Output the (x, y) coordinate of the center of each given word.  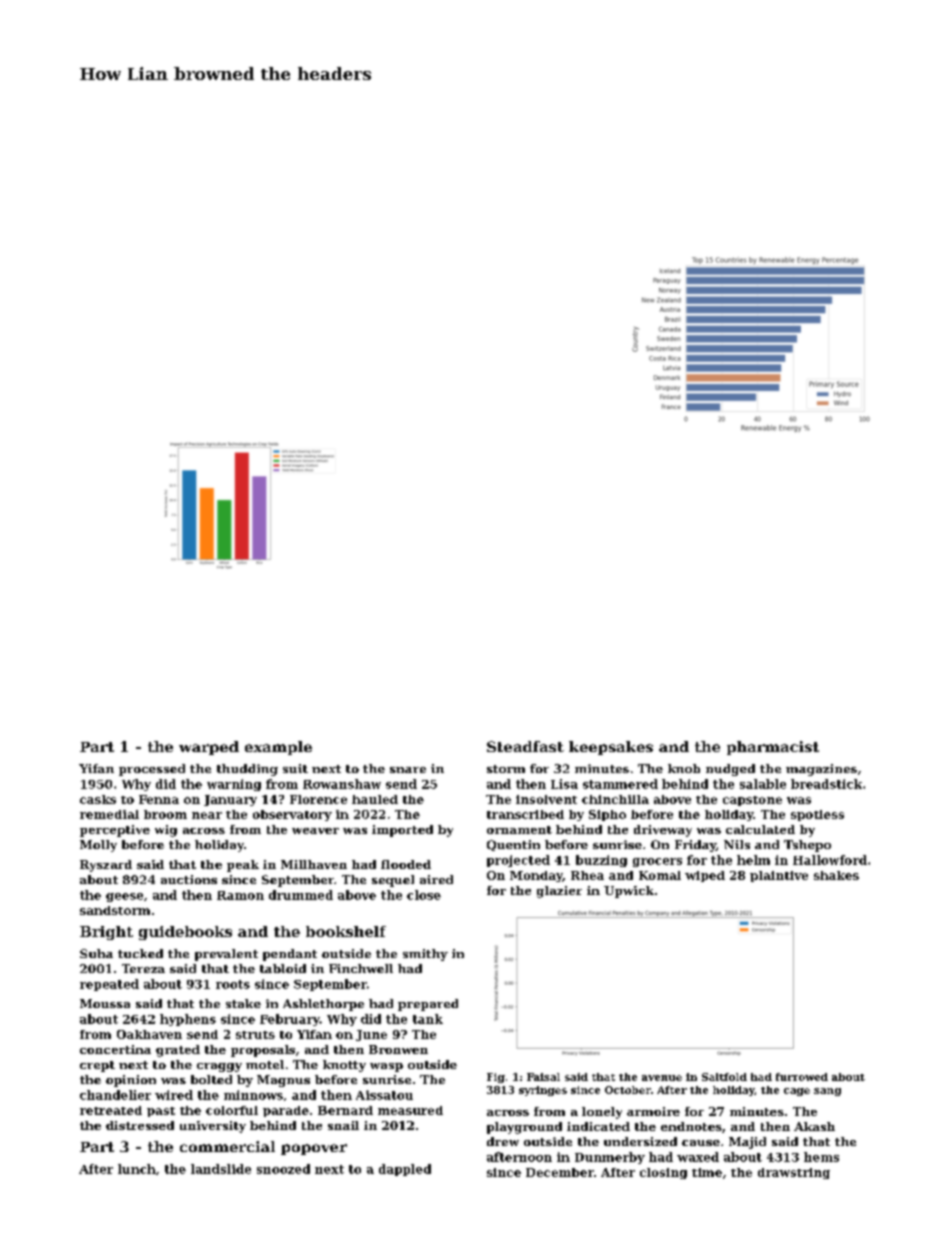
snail (343, 1125)
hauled (375, 799)
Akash (814, 1126)
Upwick (629, 892)
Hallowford (830, 860)
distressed (140, 1125)
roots (233, 984)
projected (518, 861)
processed (152, 770)
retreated (111, 1110)
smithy (425, 955)
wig (166, 831)
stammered (620, 784)
